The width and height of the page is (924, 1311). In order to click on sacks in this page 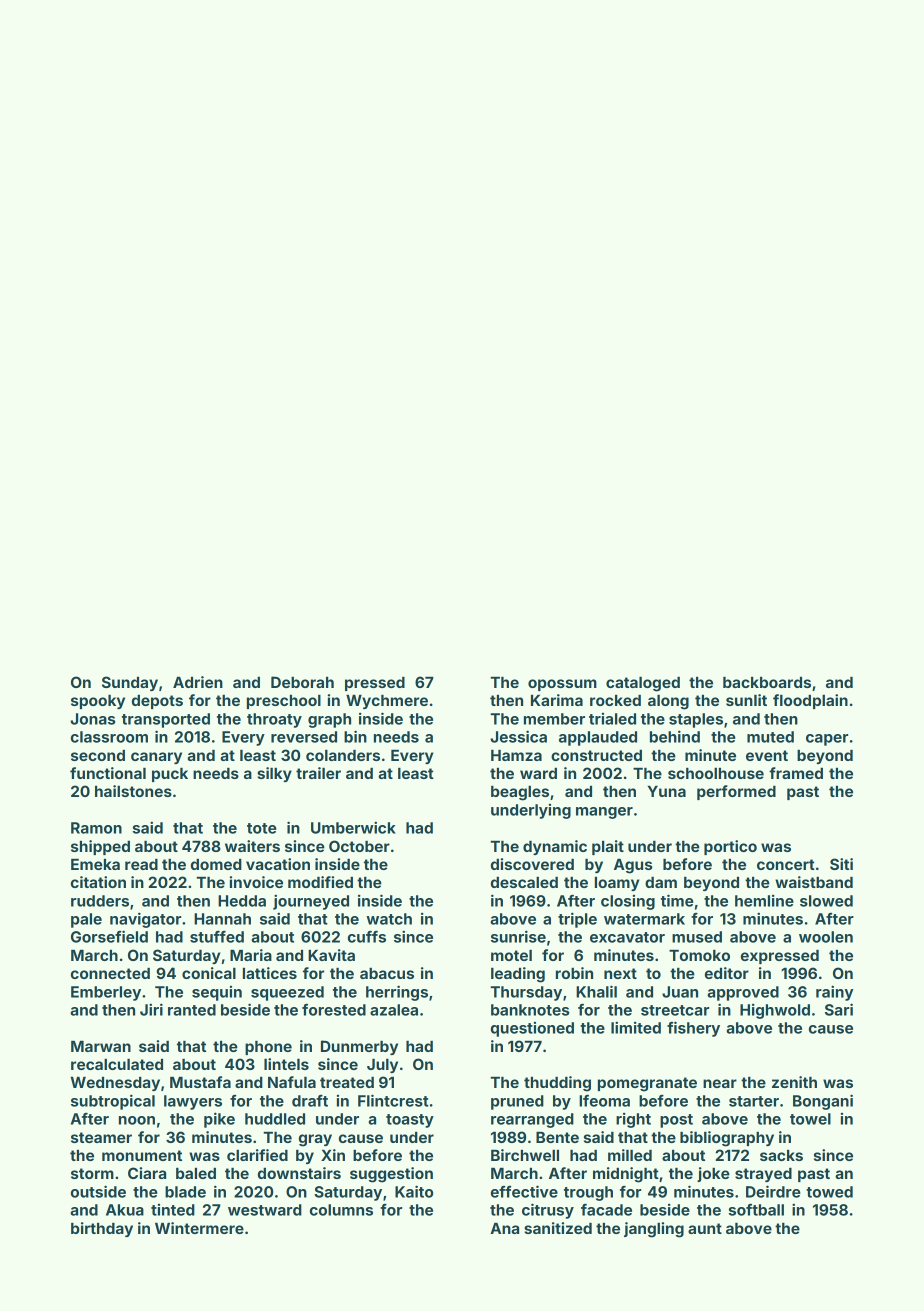, I will do `click(781, 1155)`.
